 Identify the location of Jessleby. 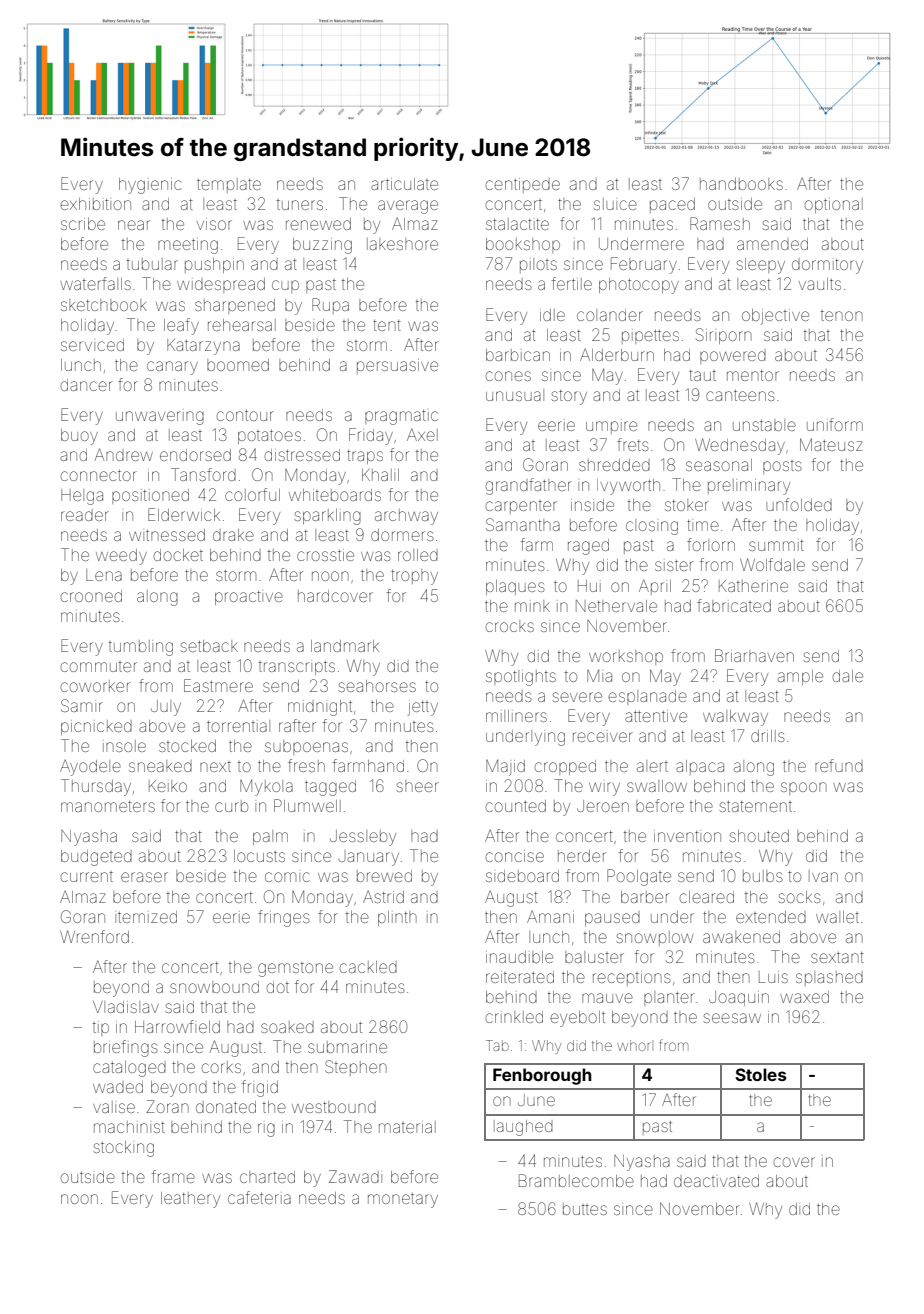
(363, 838).
